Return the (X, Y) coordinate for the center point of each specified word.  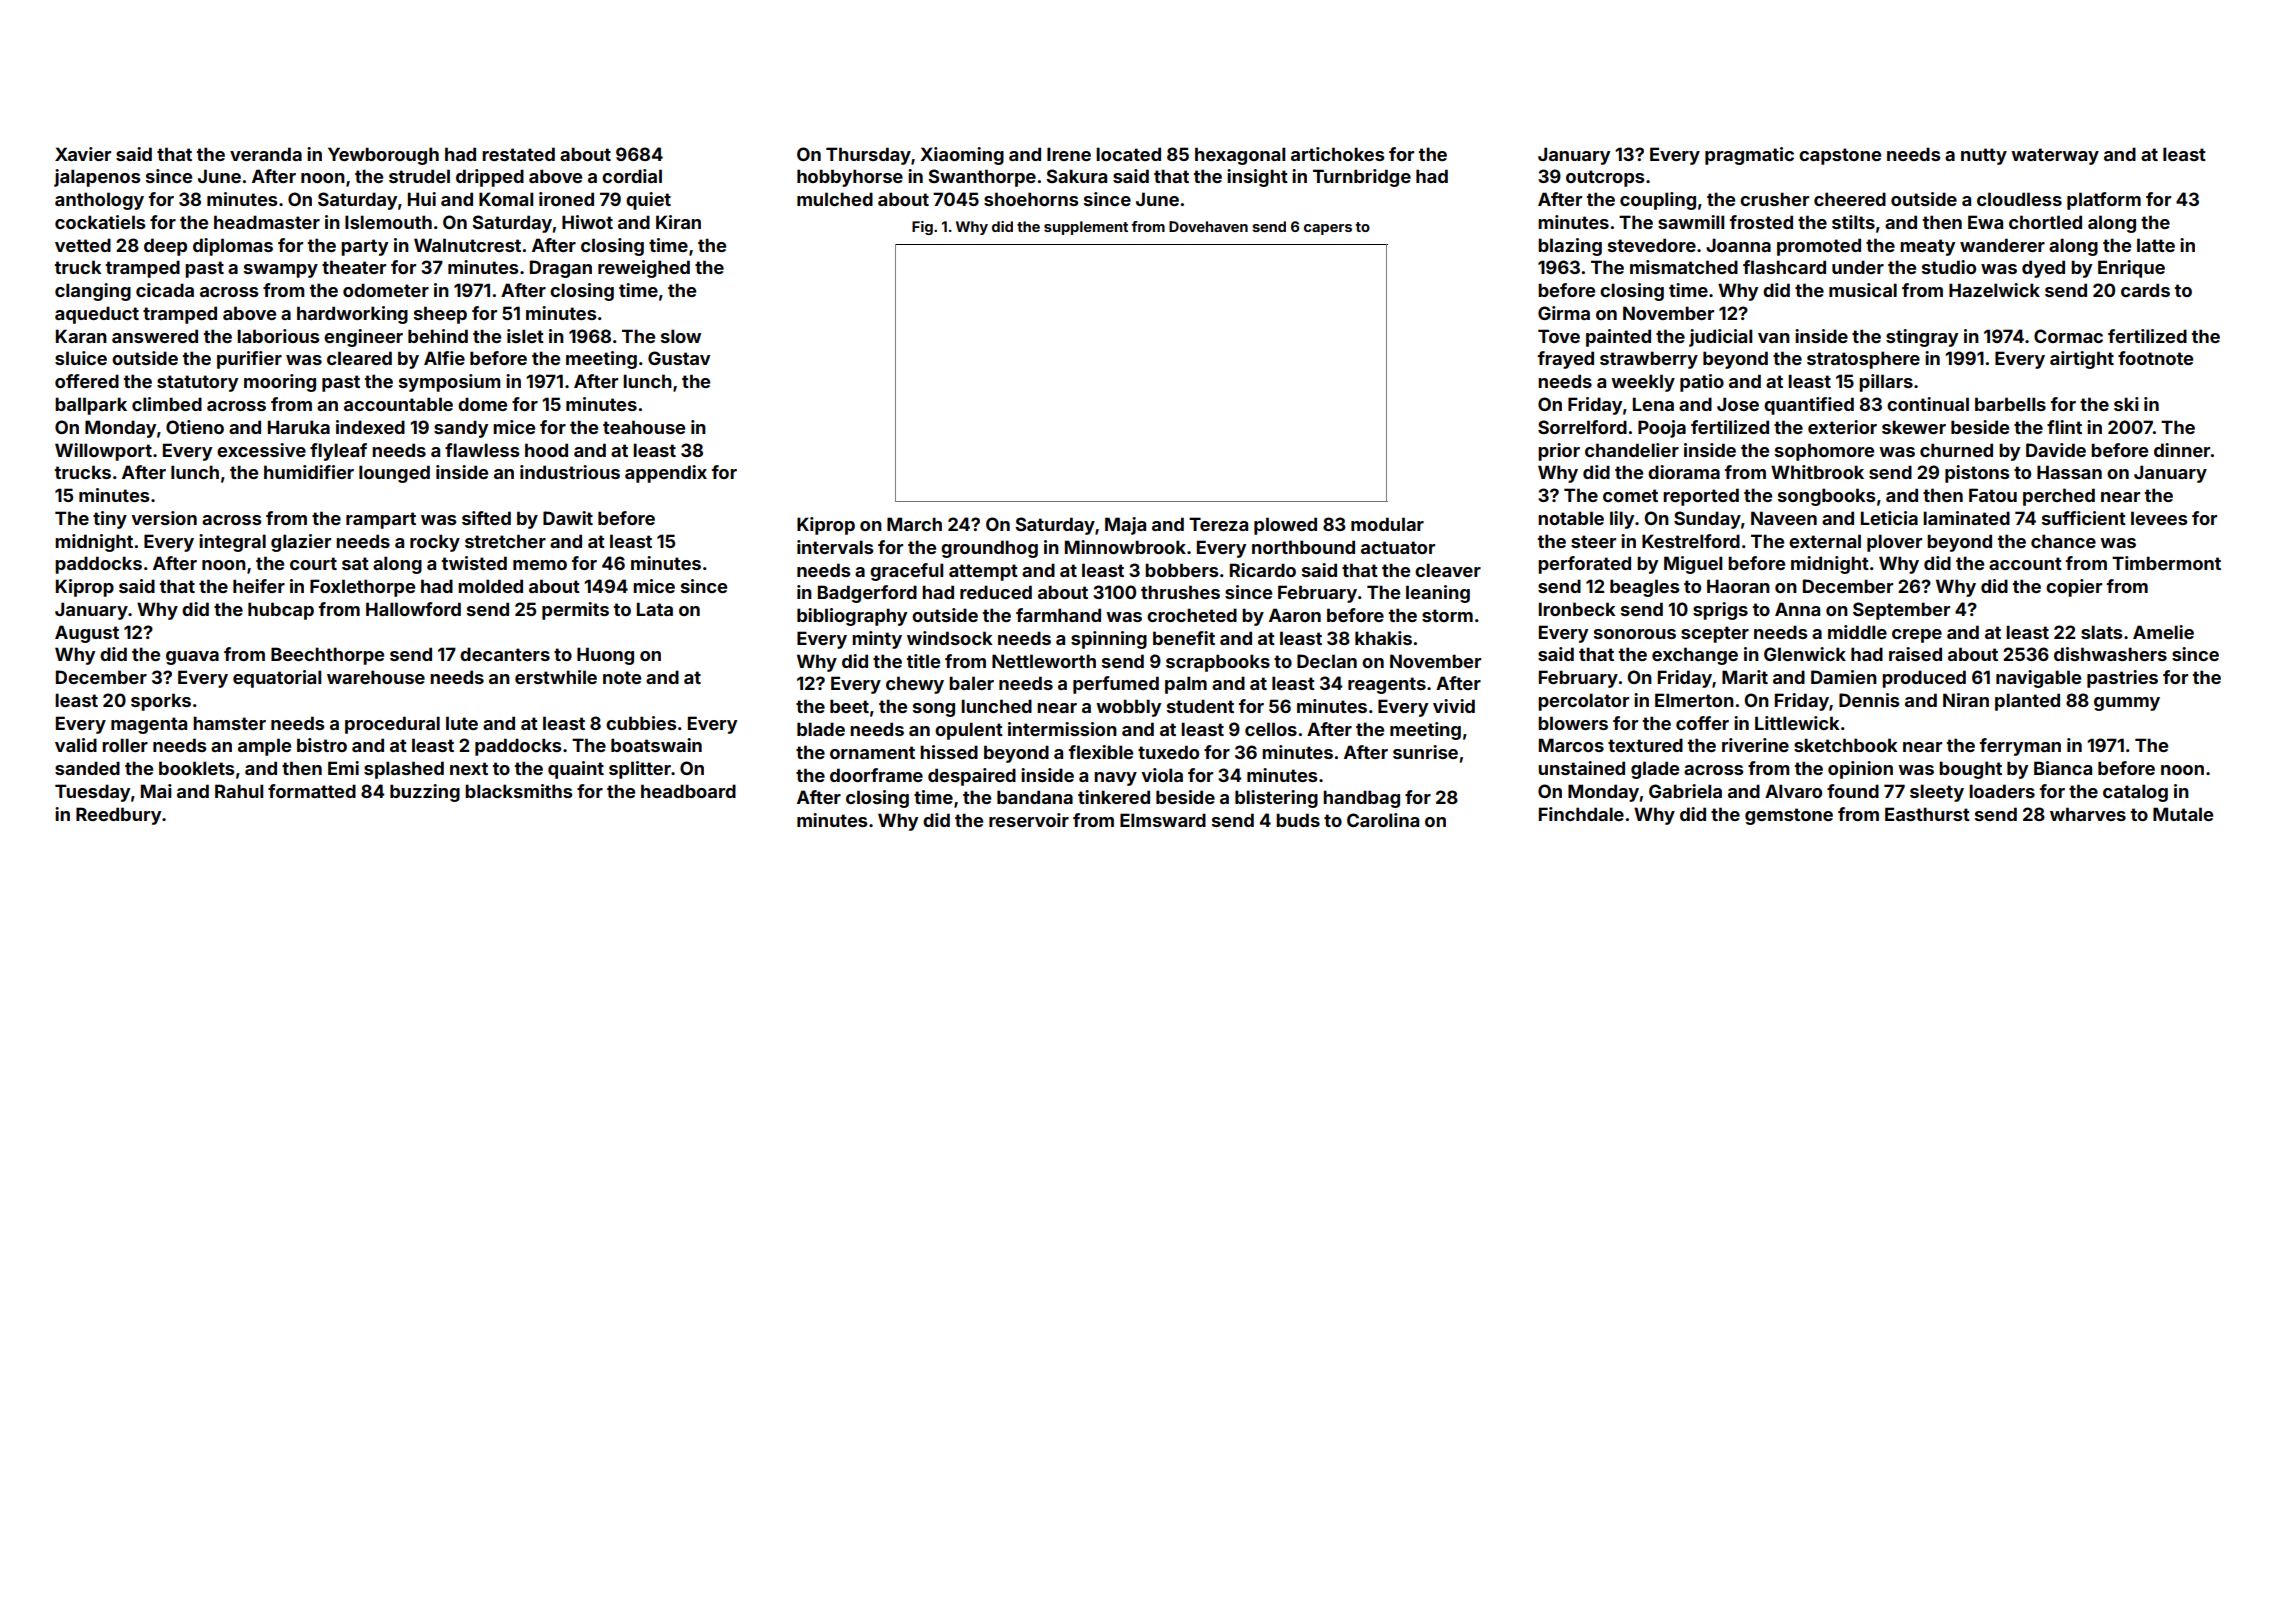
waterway (2055, 156)
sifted (486, 518)
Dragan (561, 269)
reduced (996, 592)
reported (1701, 497)
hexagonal (1240, 156)
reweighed (644, 269)
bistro (322, 745)
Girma (1564, 313)
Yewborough (383, 156)
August (87, 634)
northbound (1303, 547)
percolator (1583, 702)
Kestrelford (1691, 541)
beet (849, 706)
